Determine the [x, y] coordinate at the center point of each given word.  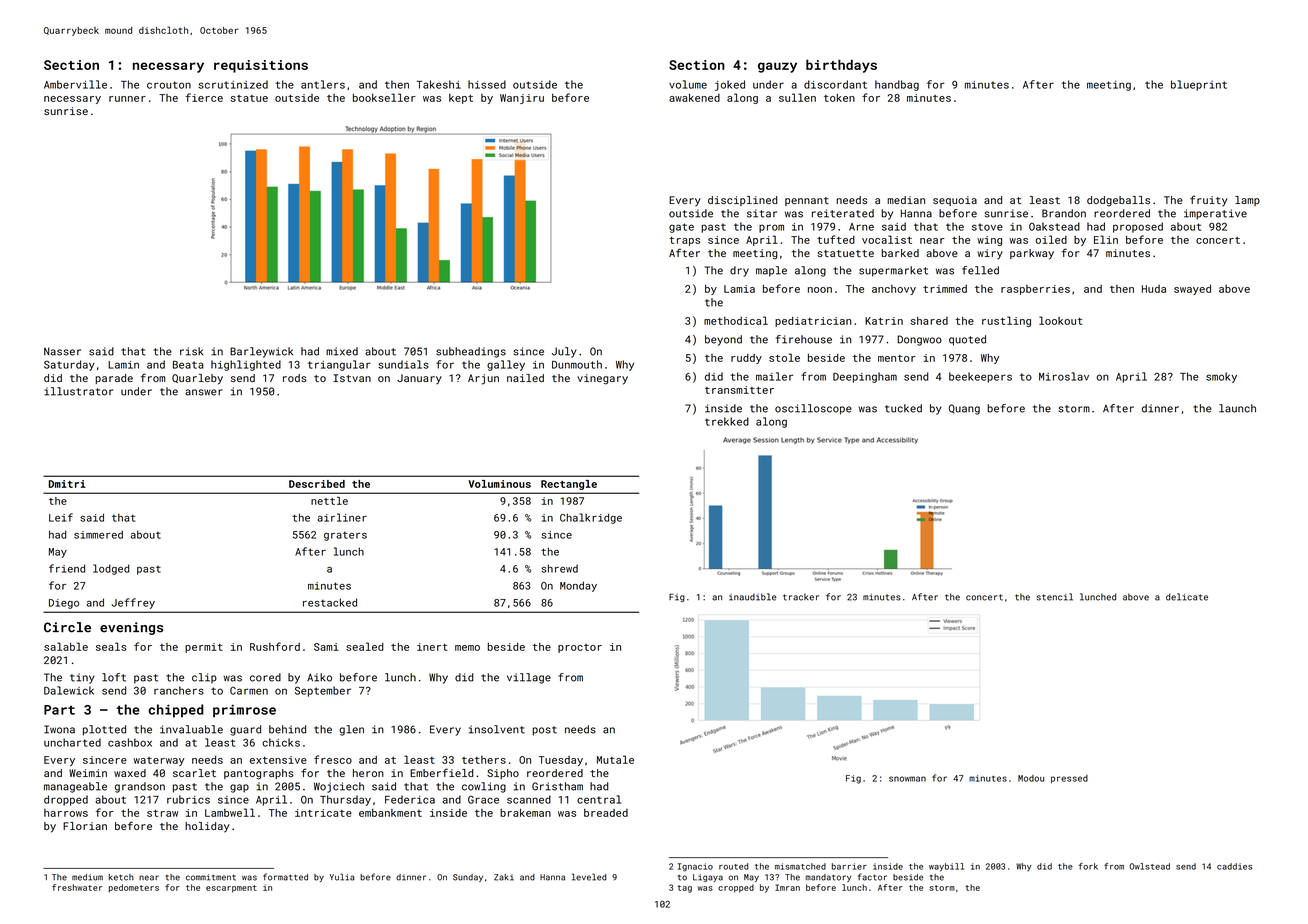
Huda [1154, 289]
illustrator [78, 391]
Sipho [503, 774]
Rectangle [569, 485]
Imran [787, 887]
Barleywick [261, 352]
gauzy [777, 67]
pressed [1069, 779]
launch [1237, 408]
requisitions [261, 66]
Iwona [59, 729]
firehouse [804, 339]
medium [87, 877]
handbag [897, 85]
